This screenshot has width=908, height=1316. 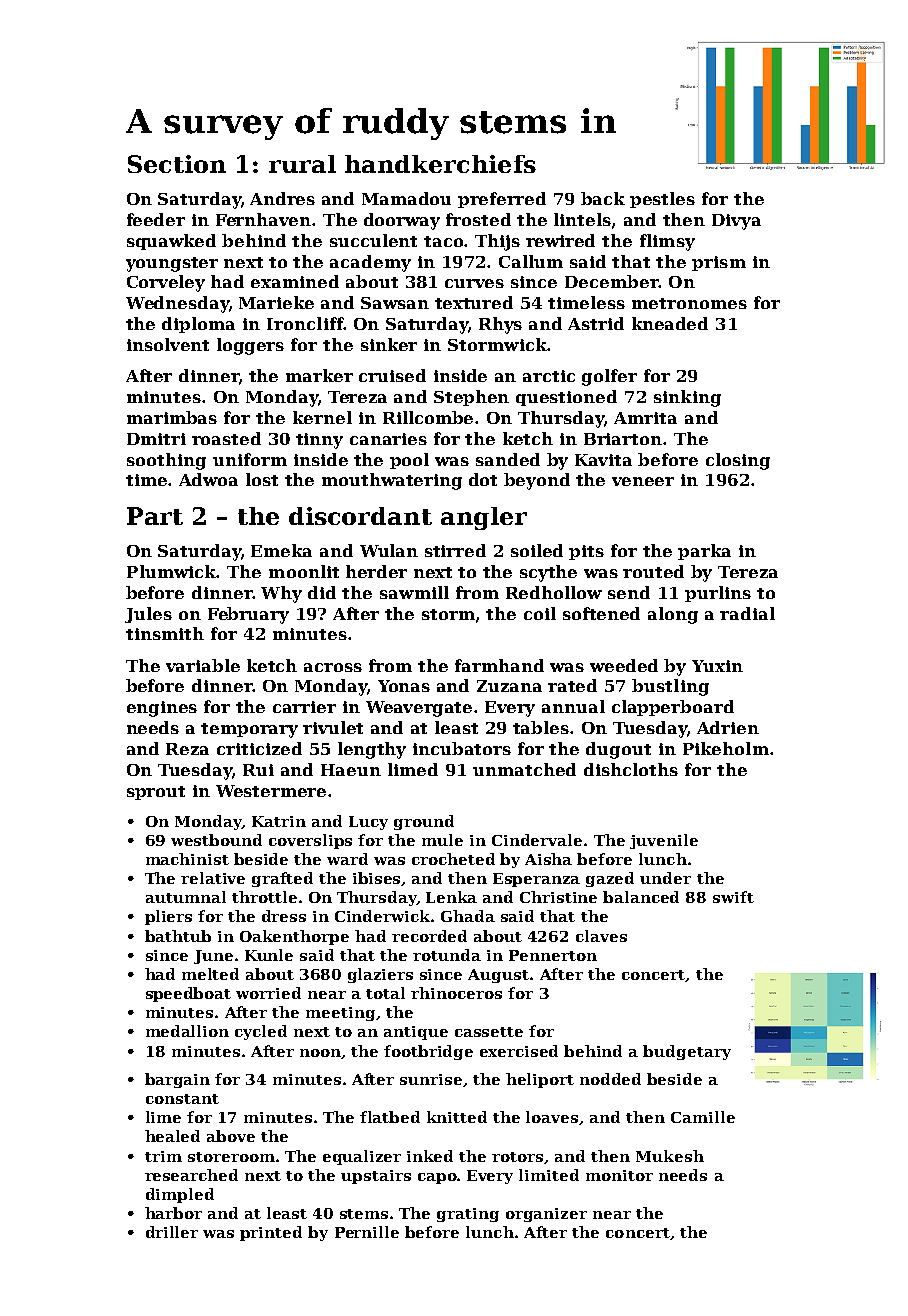 I want to click on rural, so click(x=302, y=164).
